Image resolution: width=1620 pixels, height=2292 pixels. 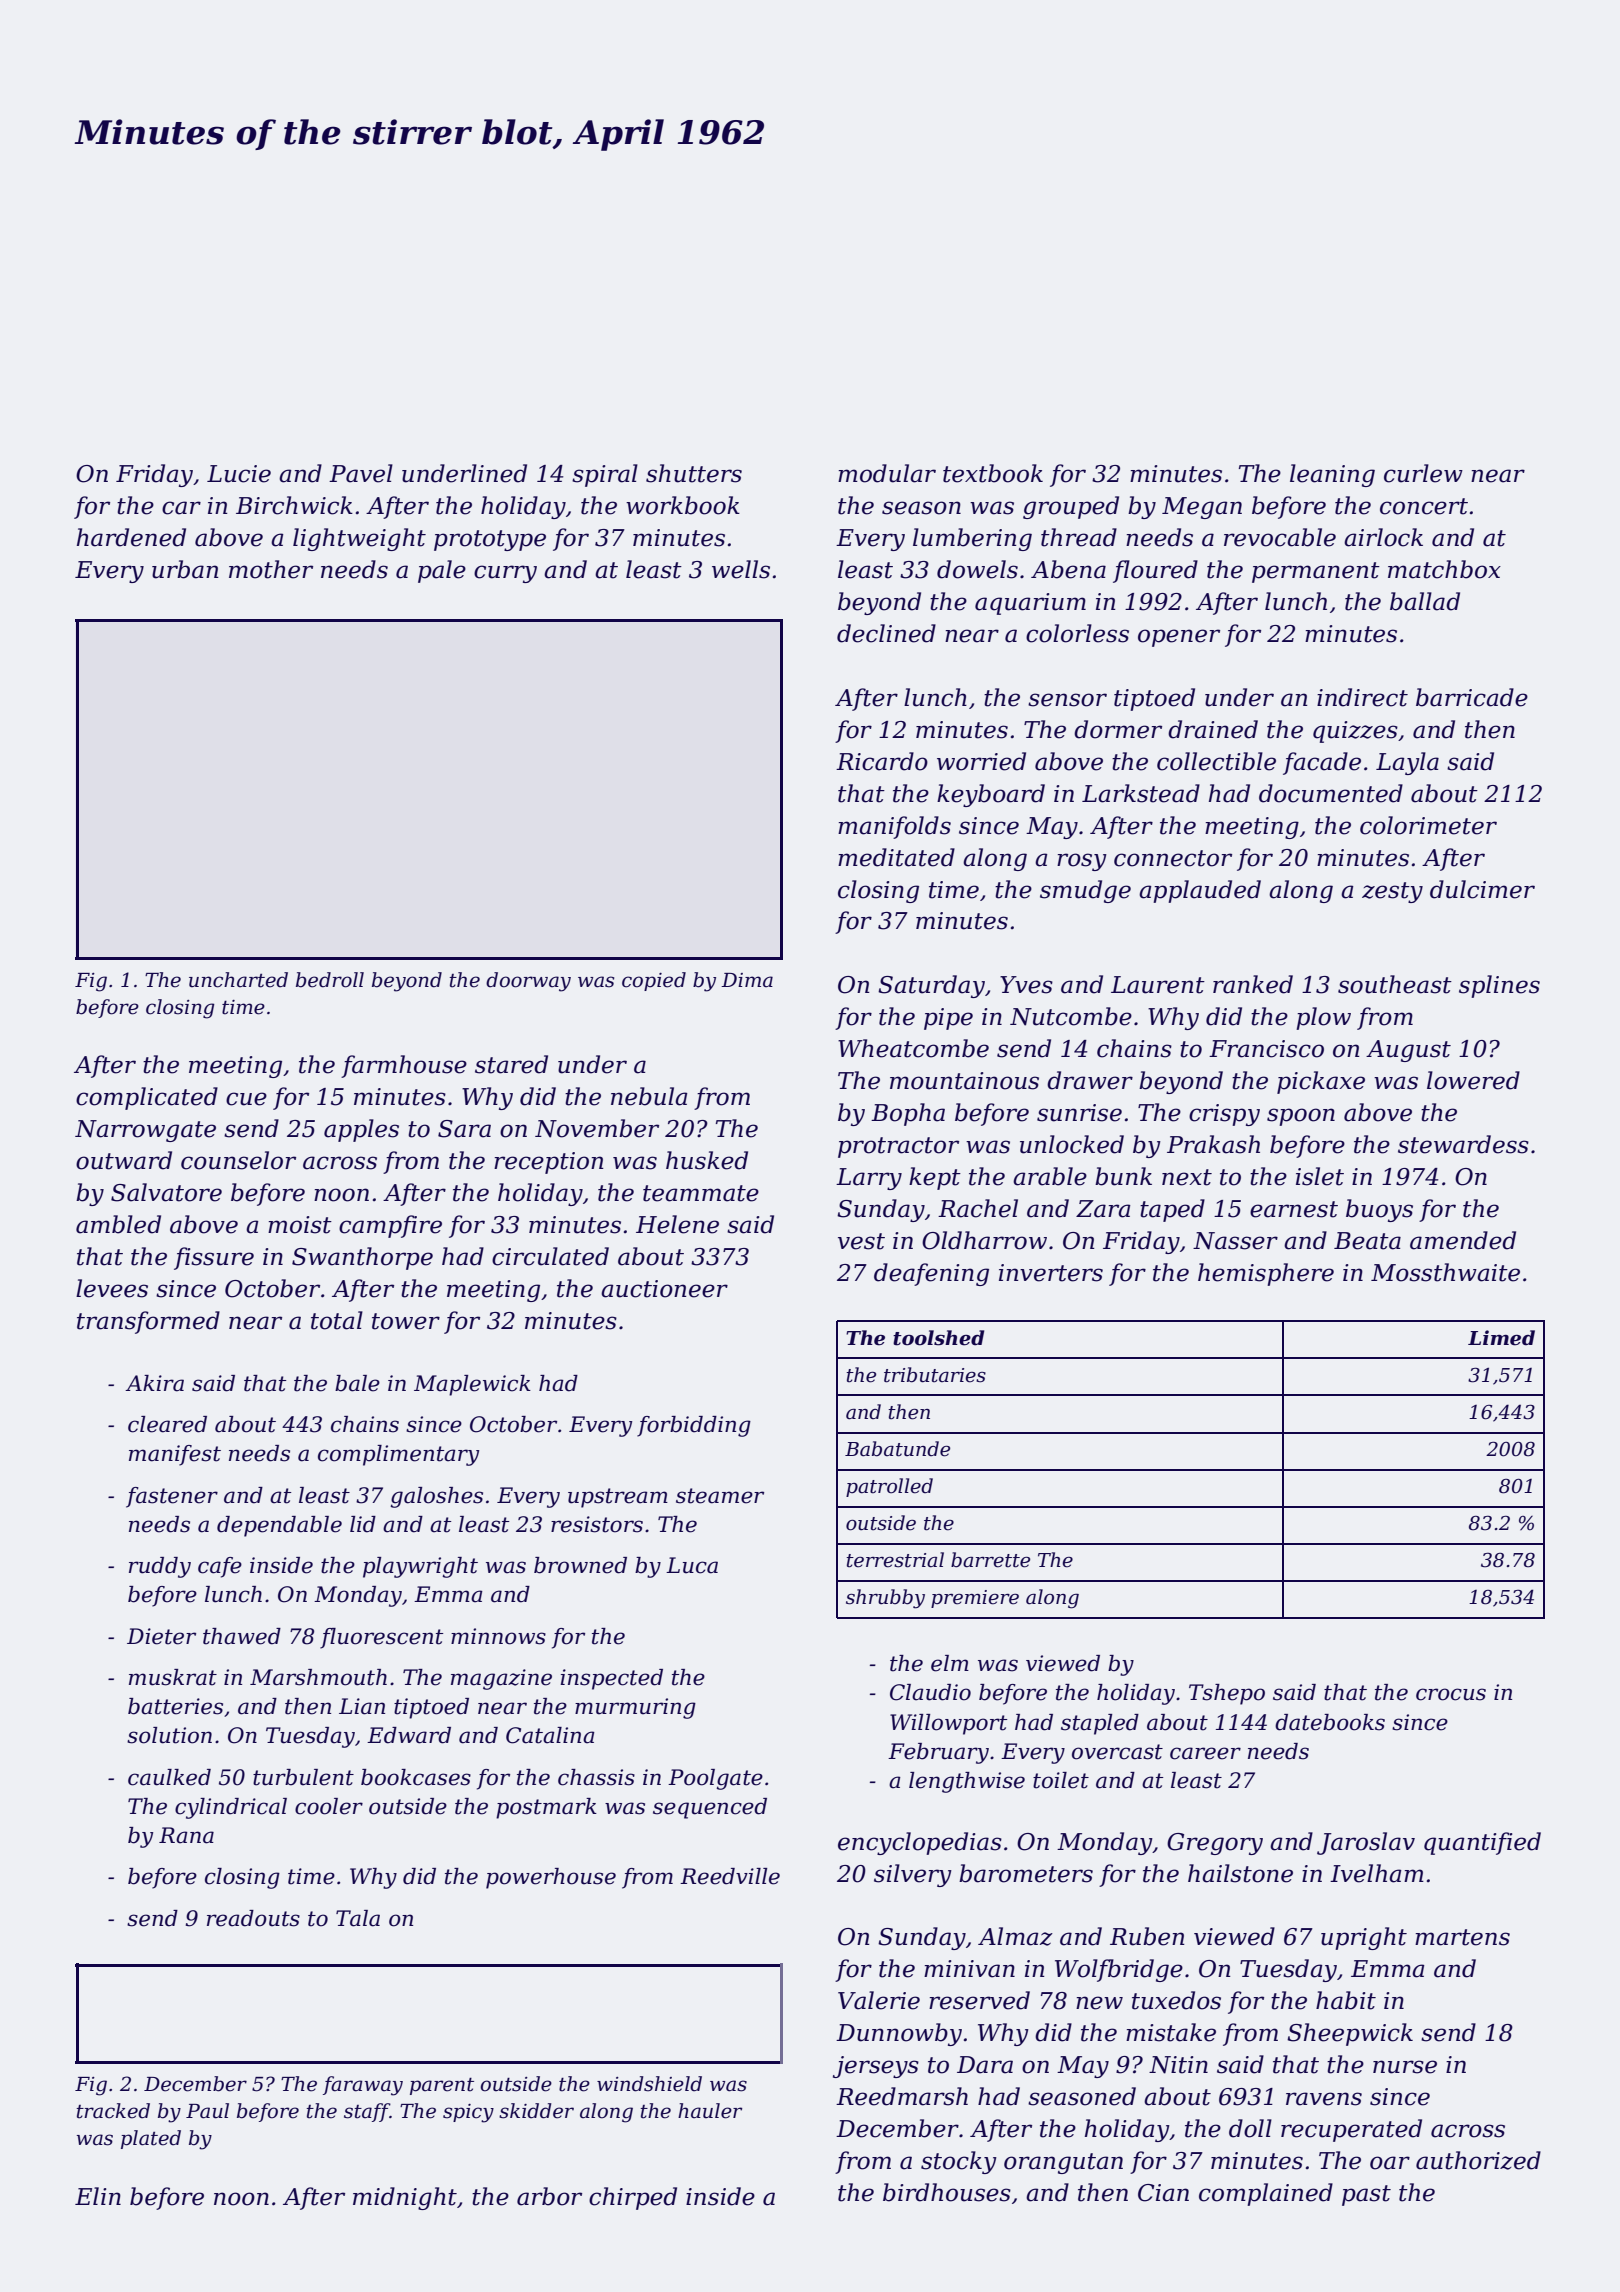 What do you see at coordinates (405, 2198) in the screenshot?
I see `midnight` at bounding box center [405, 2198].
